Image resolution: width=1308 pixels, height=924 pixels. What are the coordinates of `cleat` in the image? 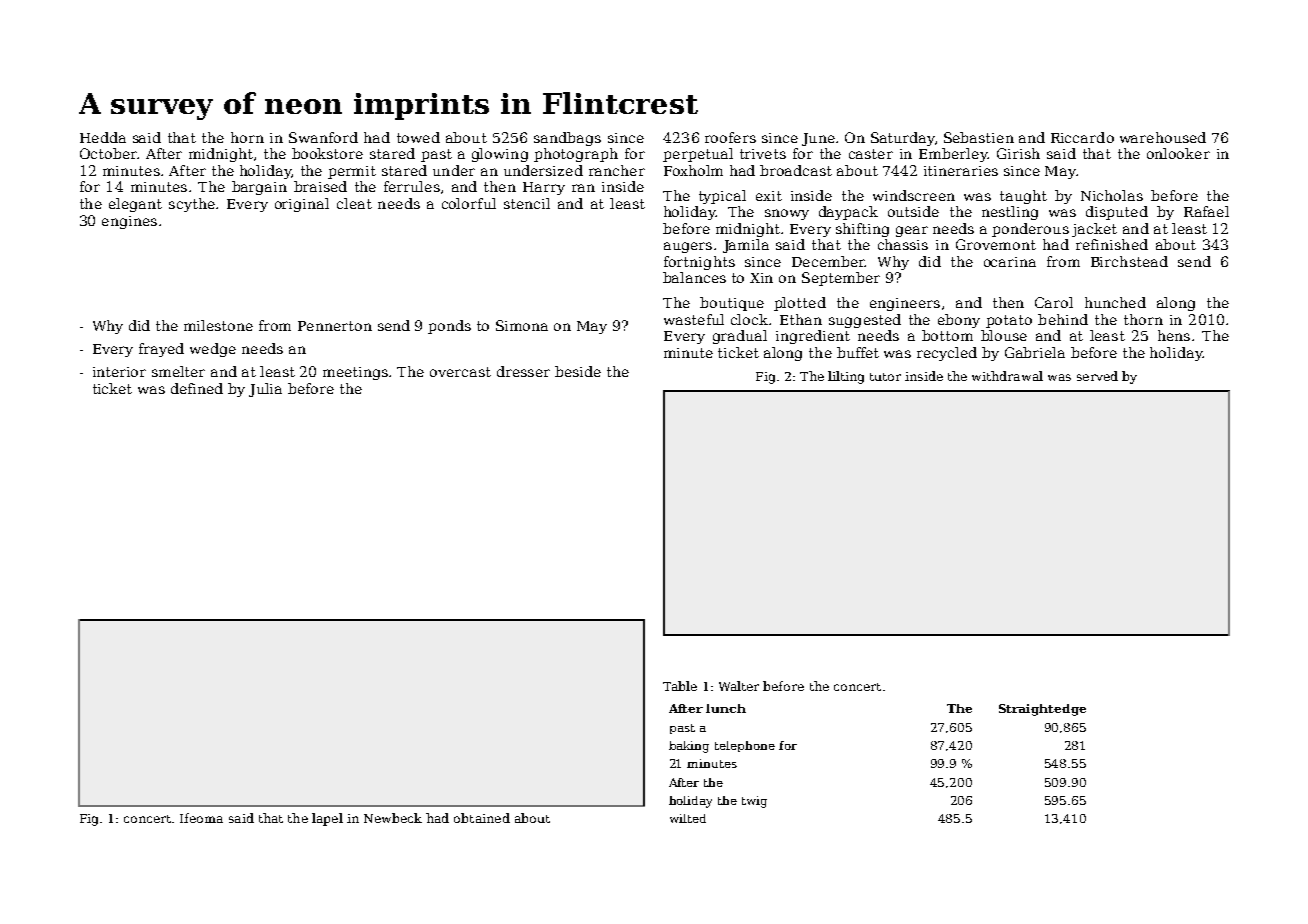 It's located at (354, 203).
